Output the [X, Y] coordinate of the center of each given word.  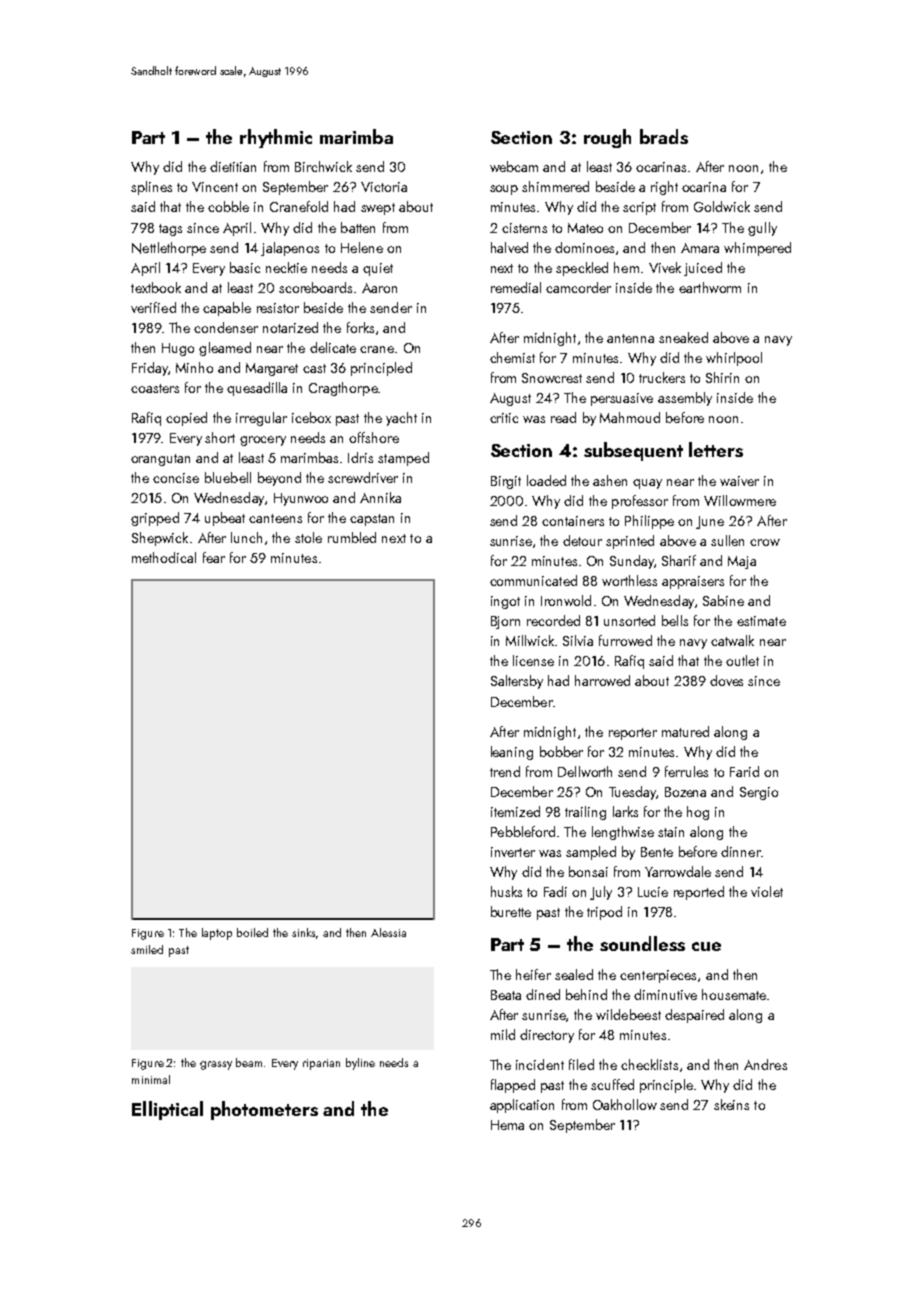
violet [767, 891]
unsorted [629, 620]
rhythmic [276, 138]
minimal [151, 1079]
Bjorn [505, 622]
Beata [506, 995]
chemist [512, 357]
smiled [147, 949]
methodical [164, 557]
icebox [311, 417]
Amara [700, 248]
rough [607, 138]
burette [511, 911]
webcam [514, 166]
